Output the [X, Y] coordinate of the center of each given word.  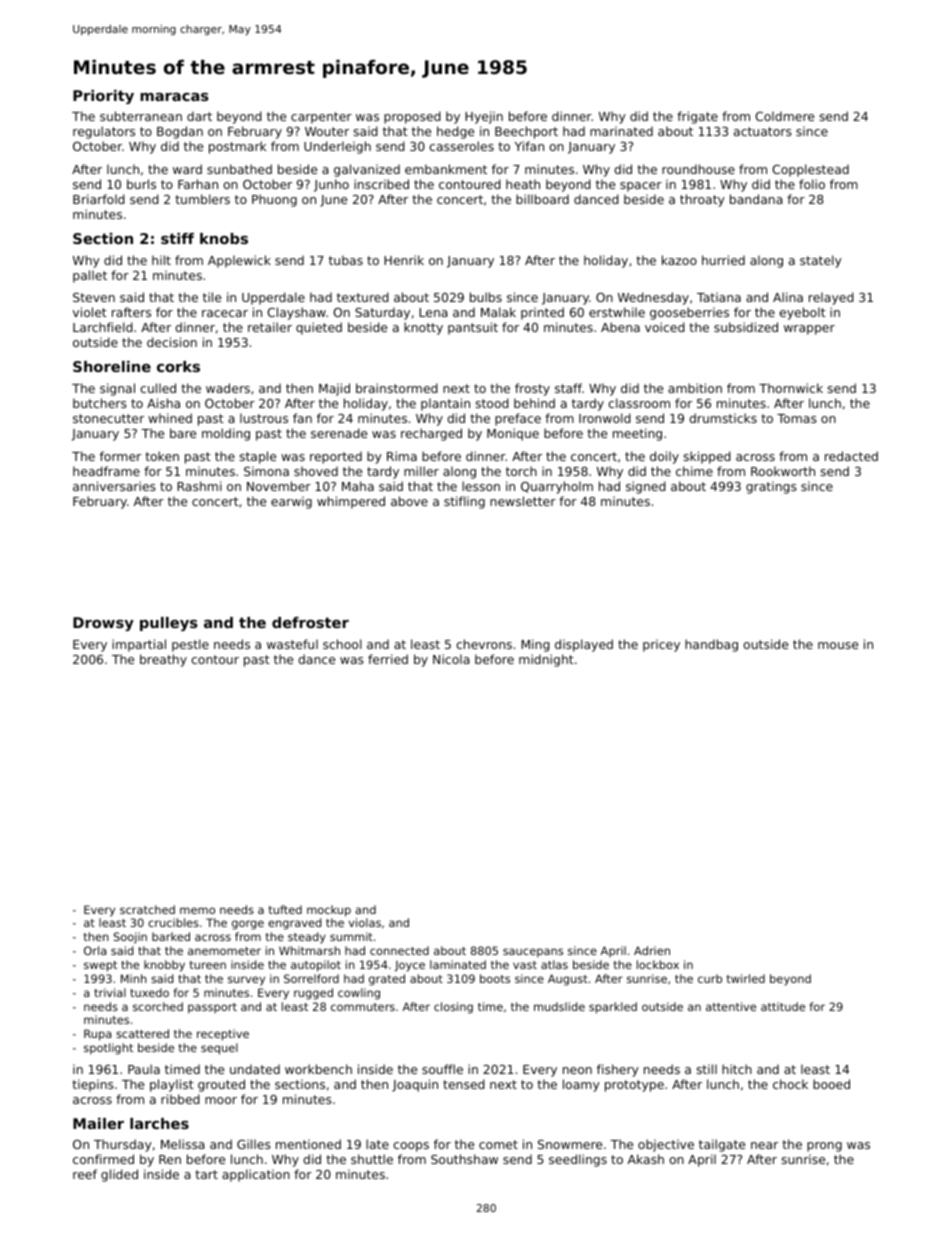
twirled [746, 978]
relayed [831, 298]
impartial [139, 645]
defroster [310, 622]
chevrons [484, 644]
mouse [838, 645]
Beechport [526, 132]
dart [199, 116]
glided [119, 1175]
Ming [535, 645]
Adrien [652, 950]
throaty [702, 200]
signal [117, 389]
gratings [771, 487]
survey [246, 981]
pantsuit [473, 328]
